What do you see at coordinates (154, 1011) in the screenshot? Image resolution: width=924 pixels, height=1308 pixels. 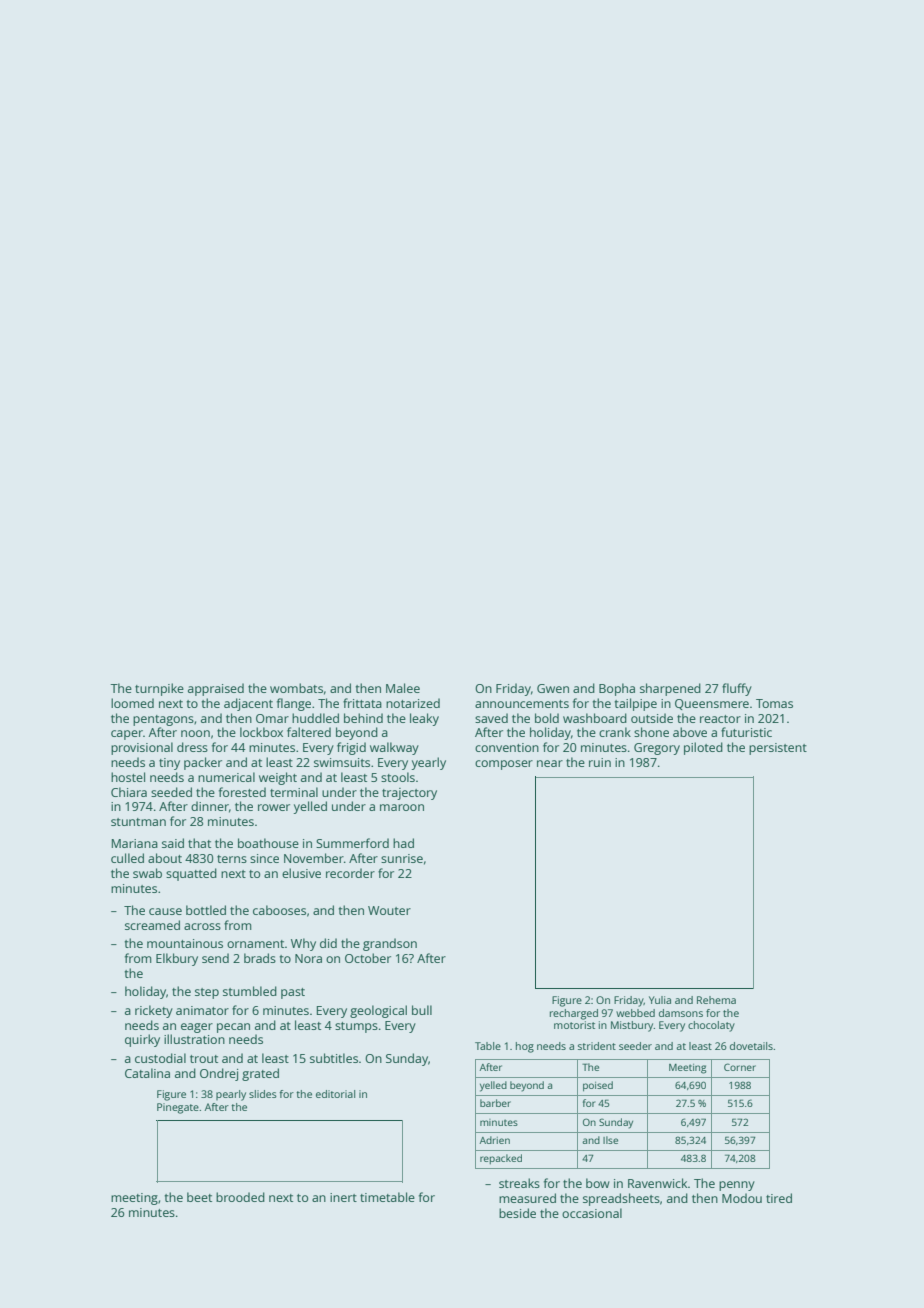 I see `rickety` at bounding box center [154, 1011].
